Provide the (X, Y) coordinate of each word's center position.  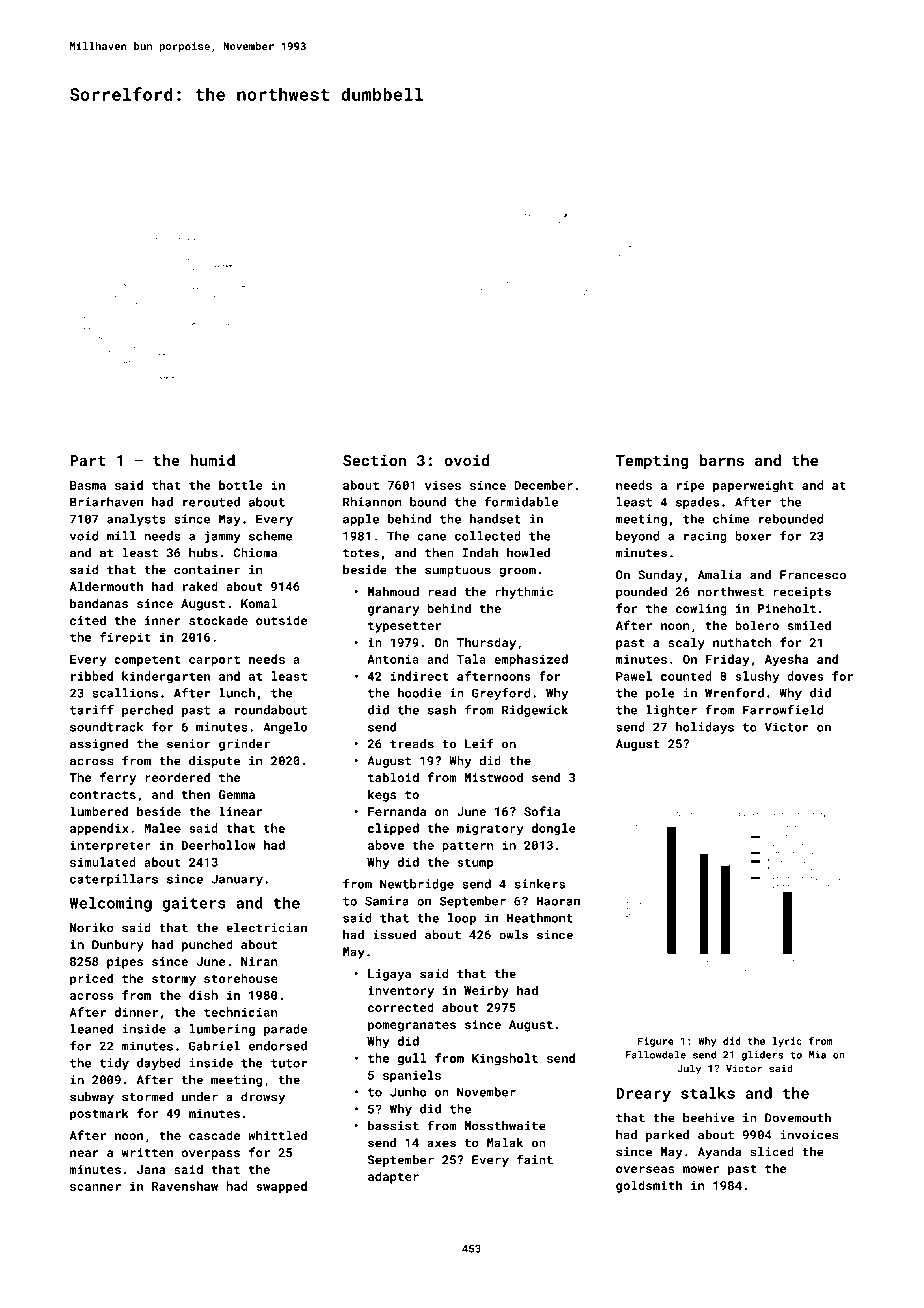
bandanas (99, 603)
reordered (177, 777)
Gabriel (214, 1046)
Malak (505, 1143)
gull (412, 1059)
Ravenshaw (185, 1186)
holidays (705, 728)
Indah (480, 553)
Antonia (393, 659)
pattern (467, 847)
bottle (241, 485)
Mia (817, 1055)
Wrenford (734, 693)
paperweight (753, 486)
